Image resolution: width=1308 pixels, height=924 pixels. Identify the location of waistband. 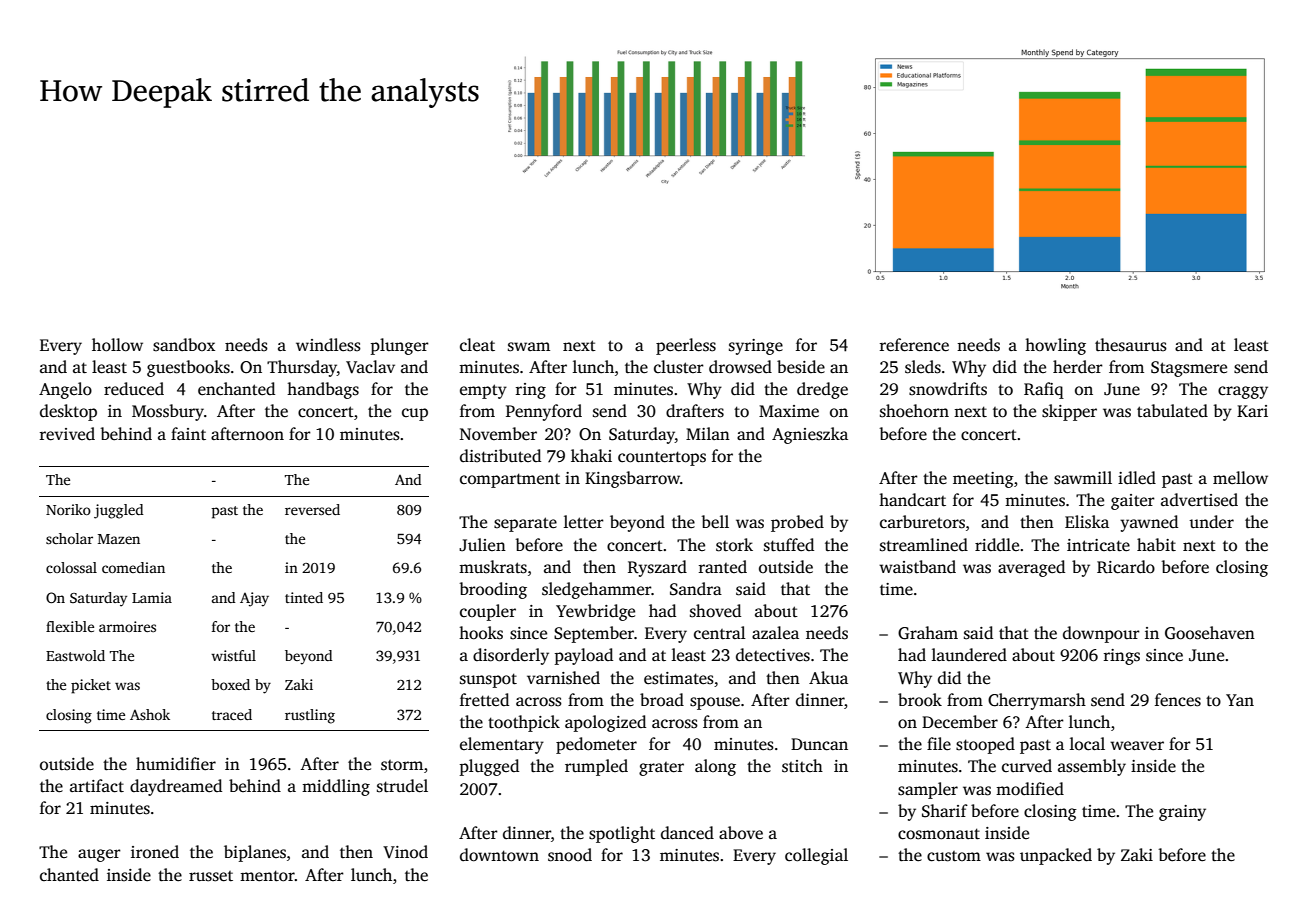
(917, 567).
